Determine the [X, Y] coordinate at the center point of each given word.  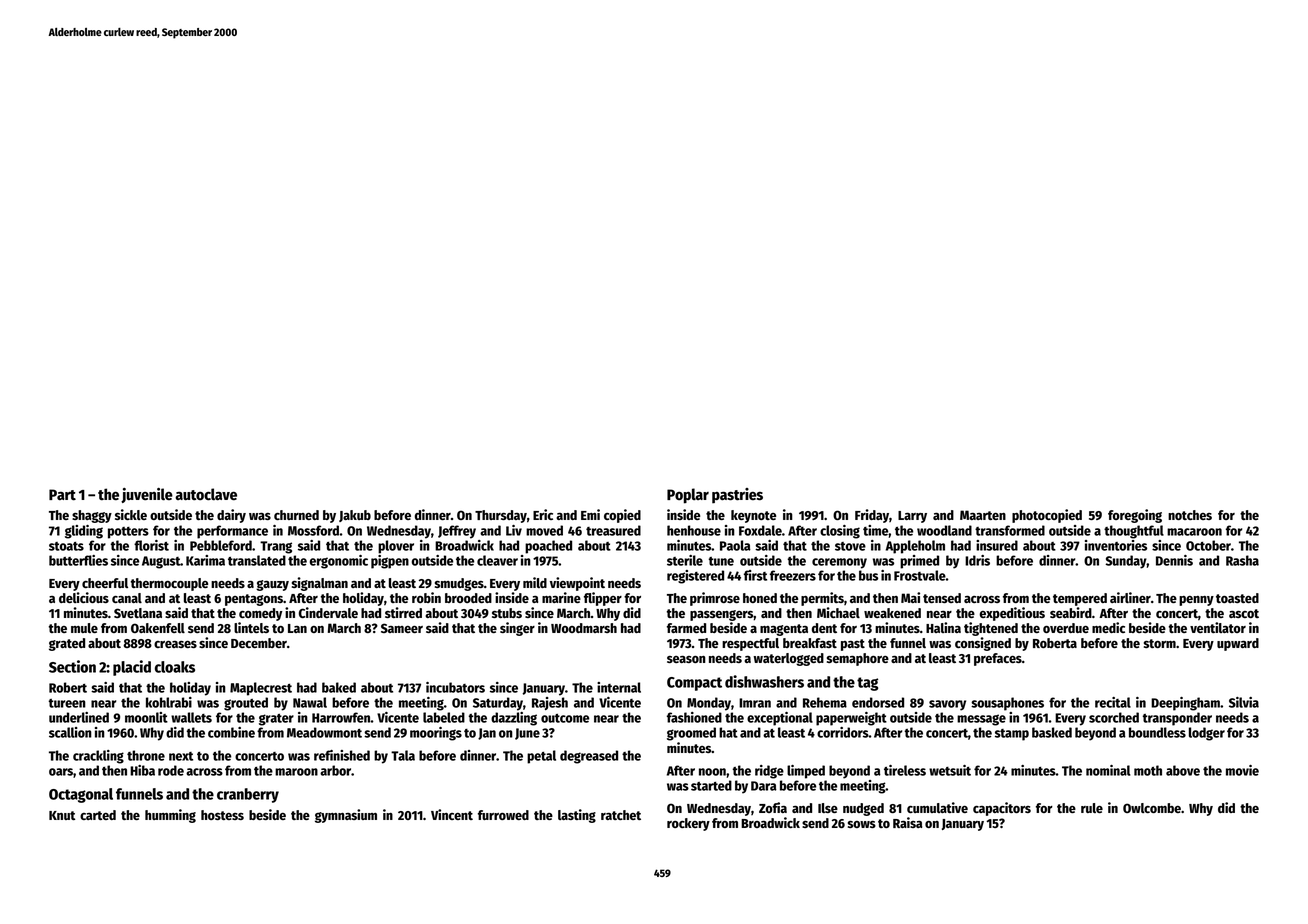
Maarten [983, 515]
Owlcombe [1152, 808]
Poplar [688, 496]
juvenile [147, 495]
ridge [769, 772]
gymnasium [346, 816]
